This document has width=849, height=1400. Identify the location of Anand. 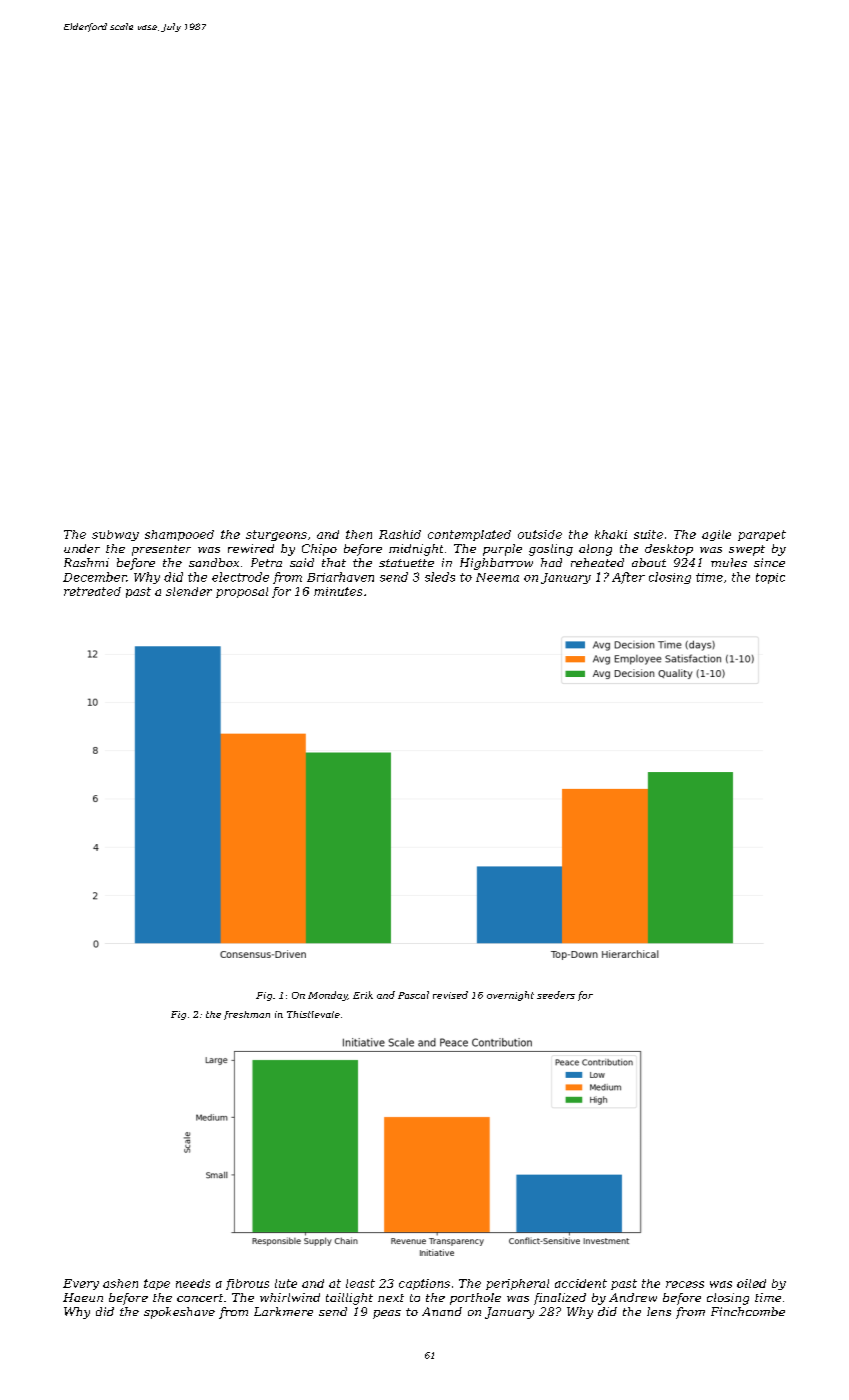
(442, 1311).
